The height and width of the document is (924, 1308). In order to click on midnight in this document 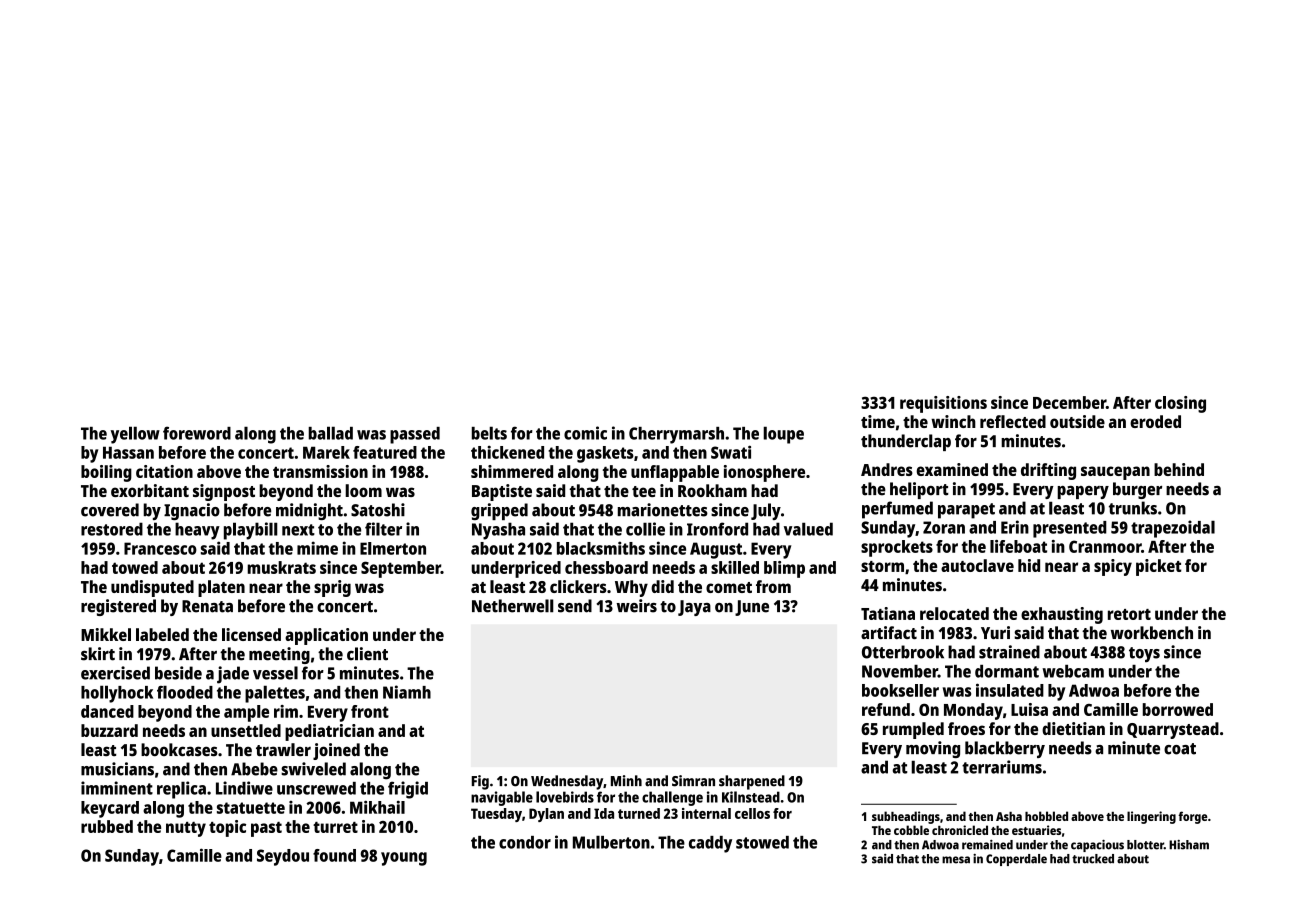, I will do `click(309, 511)`.
